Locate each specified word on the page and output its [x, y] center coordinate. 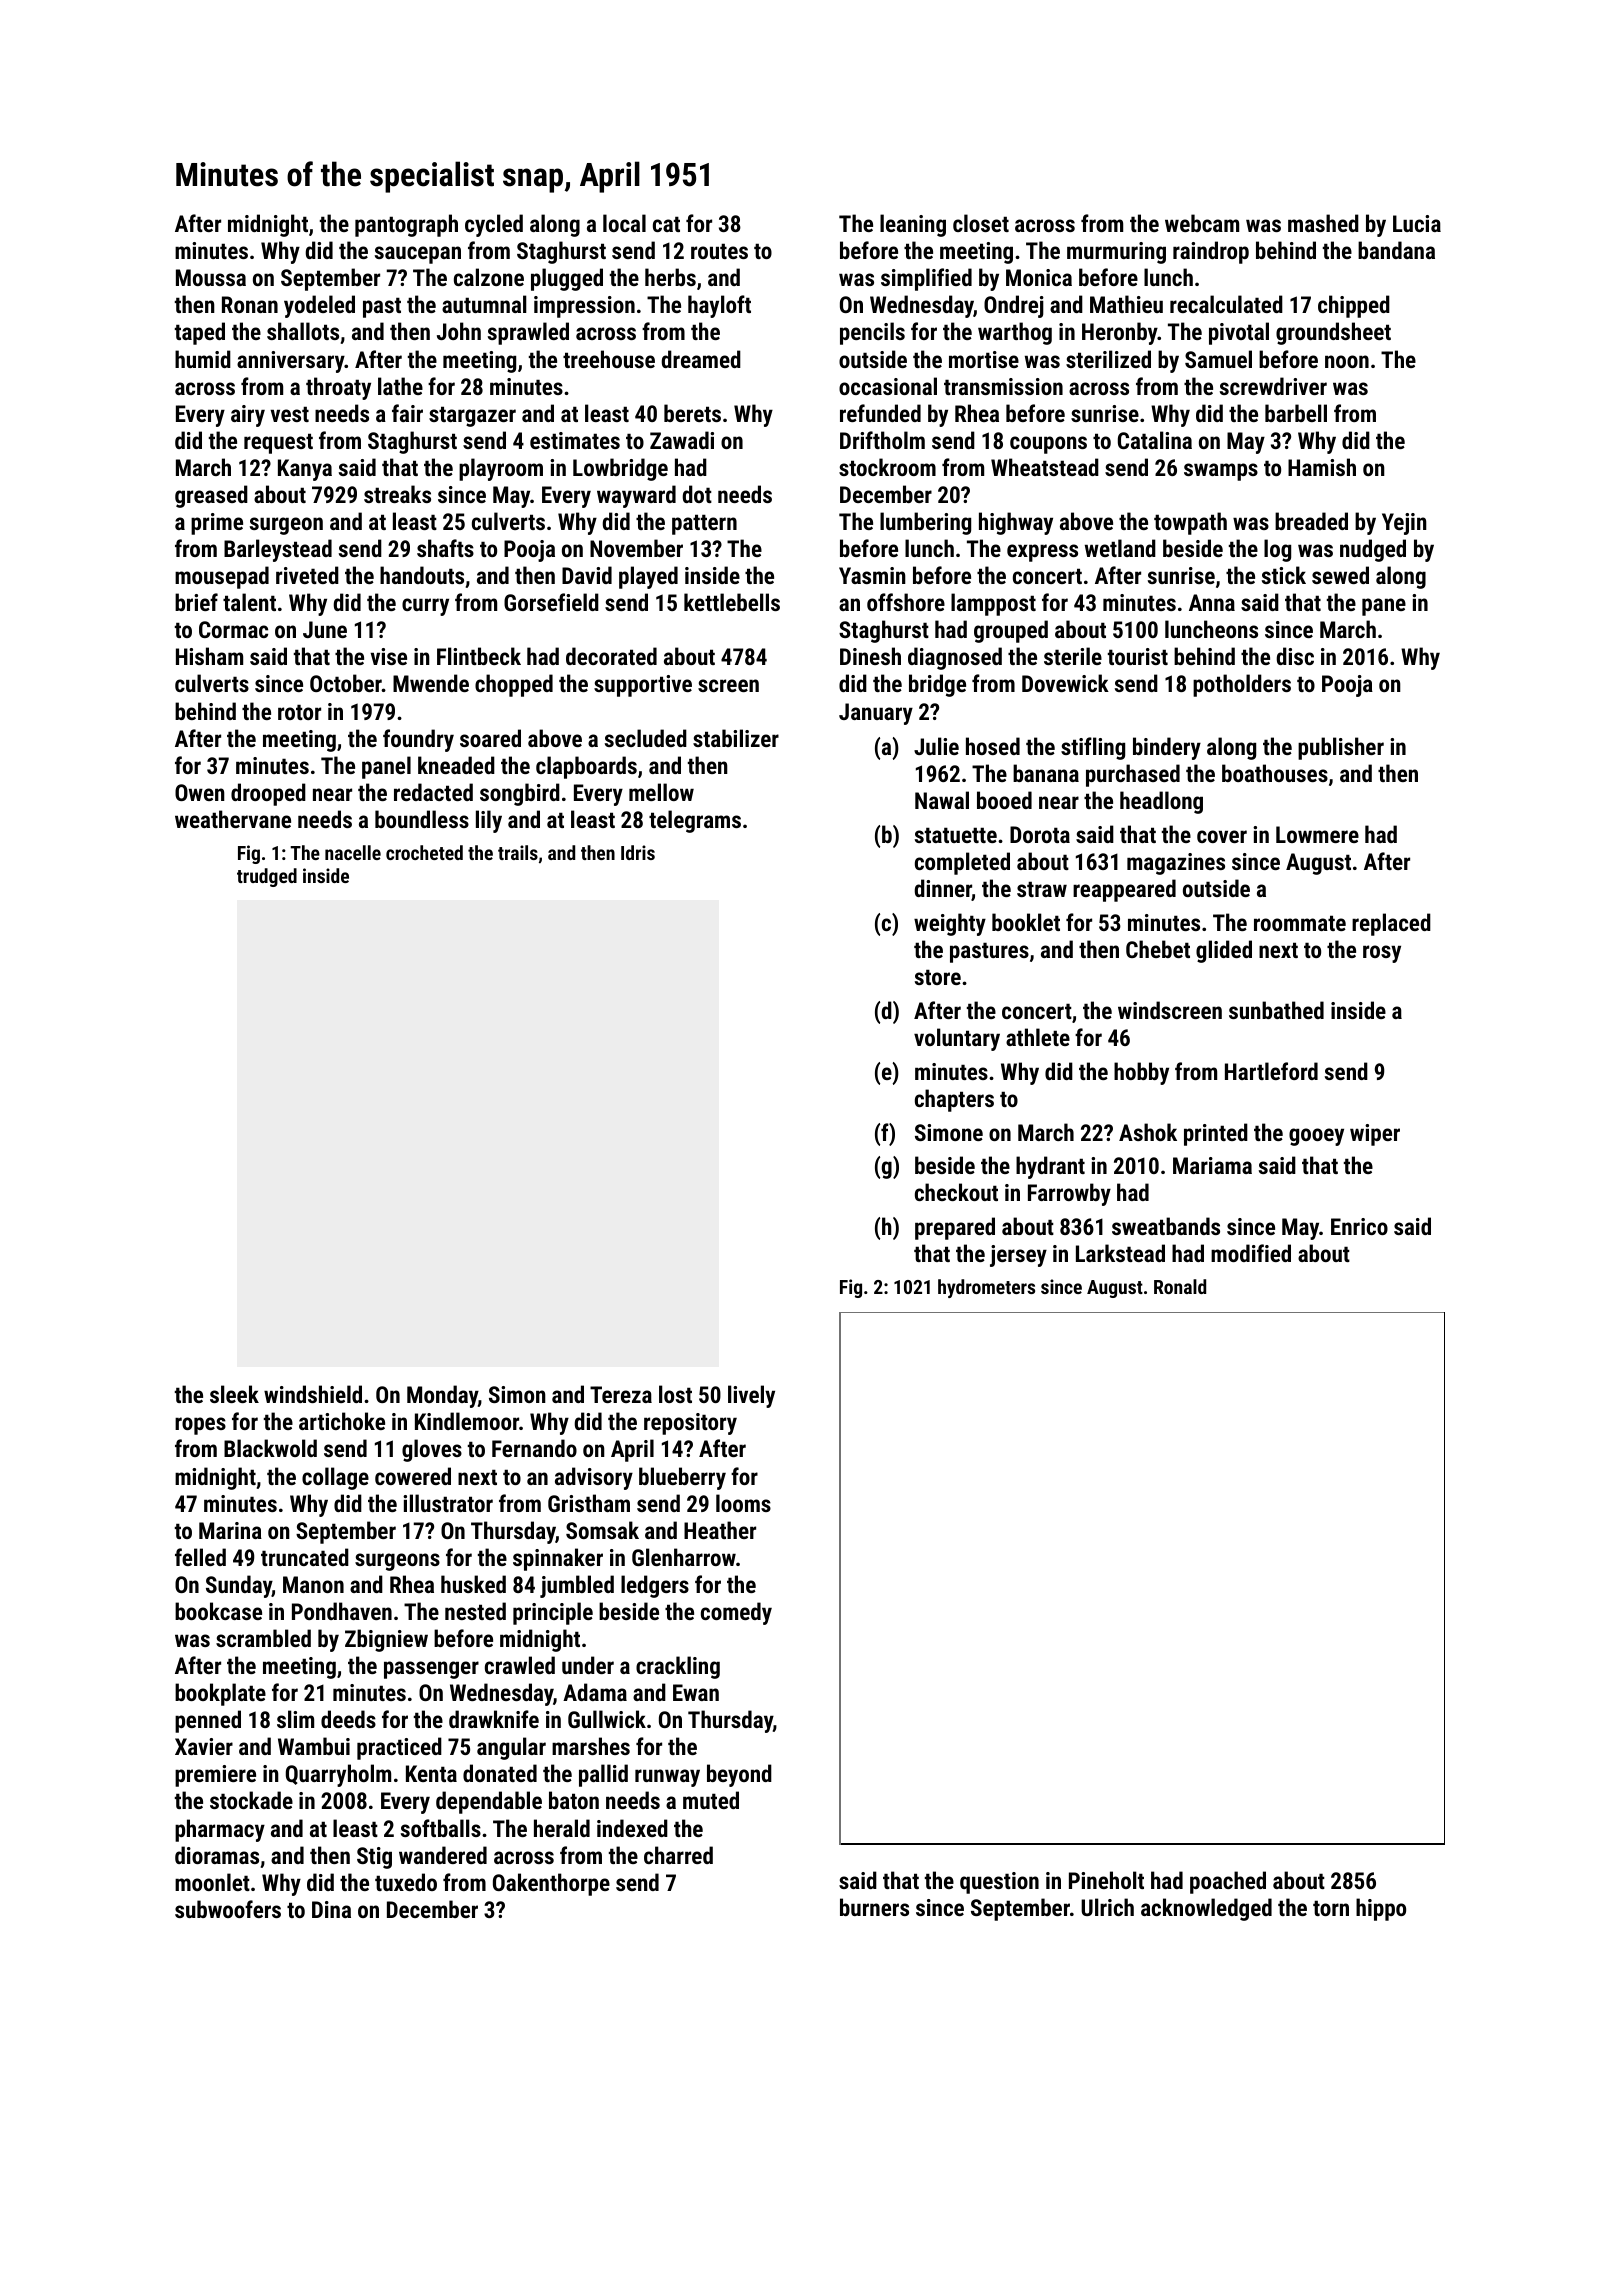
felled [200, 1557]
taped [200, 333]
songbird [520, 794]
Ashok [1148, 1132]
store [938, 977]
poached [1228, 1882]
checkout [956, 1192]
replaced [1391, 924]
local [624, 223]
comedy [736, 1613]
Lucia [1417, 223]
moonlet [212, 1882]
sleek [234, 1394]
